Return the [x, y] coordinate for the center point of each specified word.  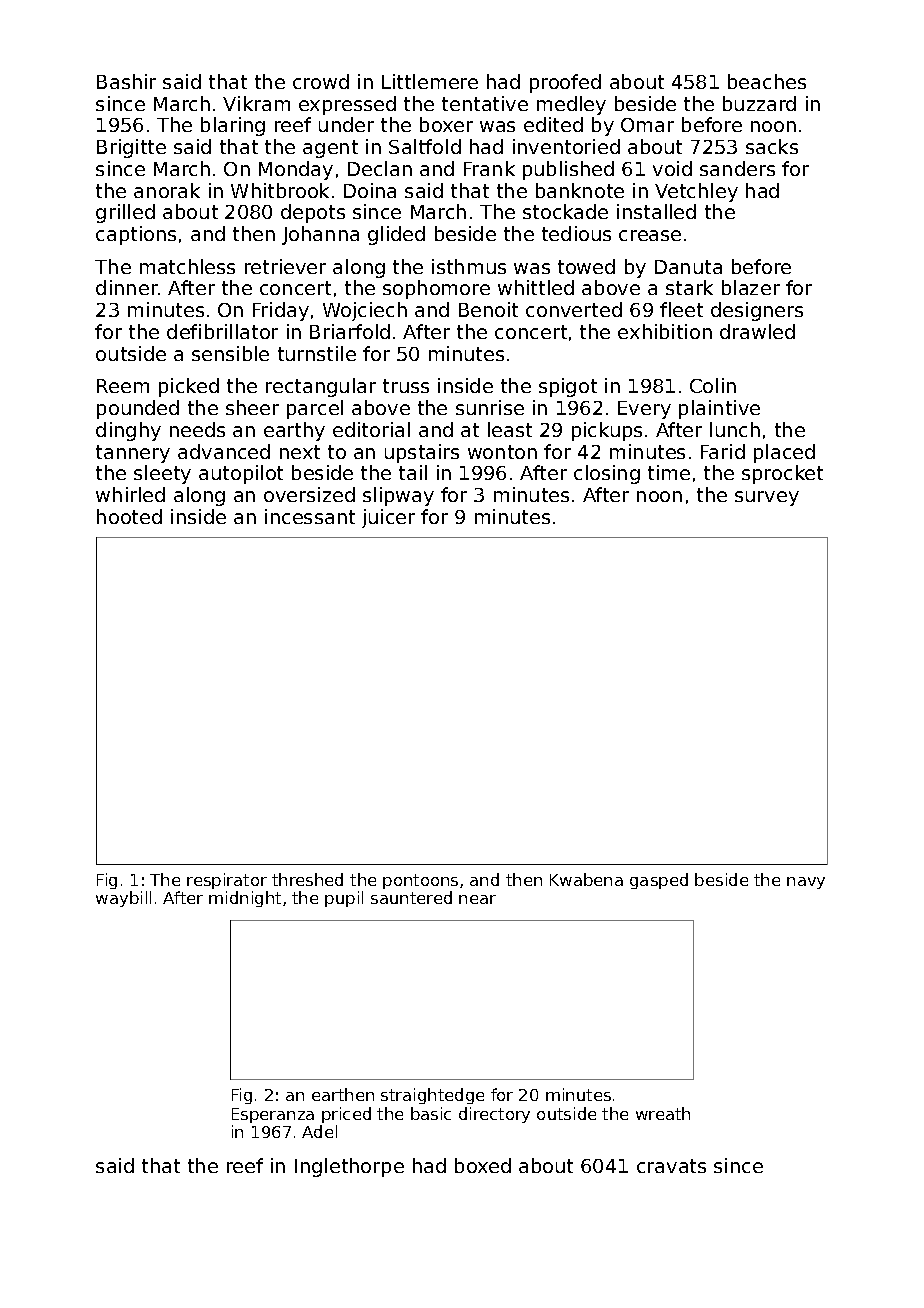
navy [806, 883]
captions [136, 235]
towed [586, 266]
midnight [245, 899]
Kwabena [586, 879]
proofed [565, 83]
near [477, 899]
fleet [681, 309]
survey [767, 498]
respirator [227, 881]
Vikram [256, 103]
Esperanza [273, 1115]
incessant [310, 516]
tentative [485, 103]
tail [413, 472]
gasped [659, 881]
